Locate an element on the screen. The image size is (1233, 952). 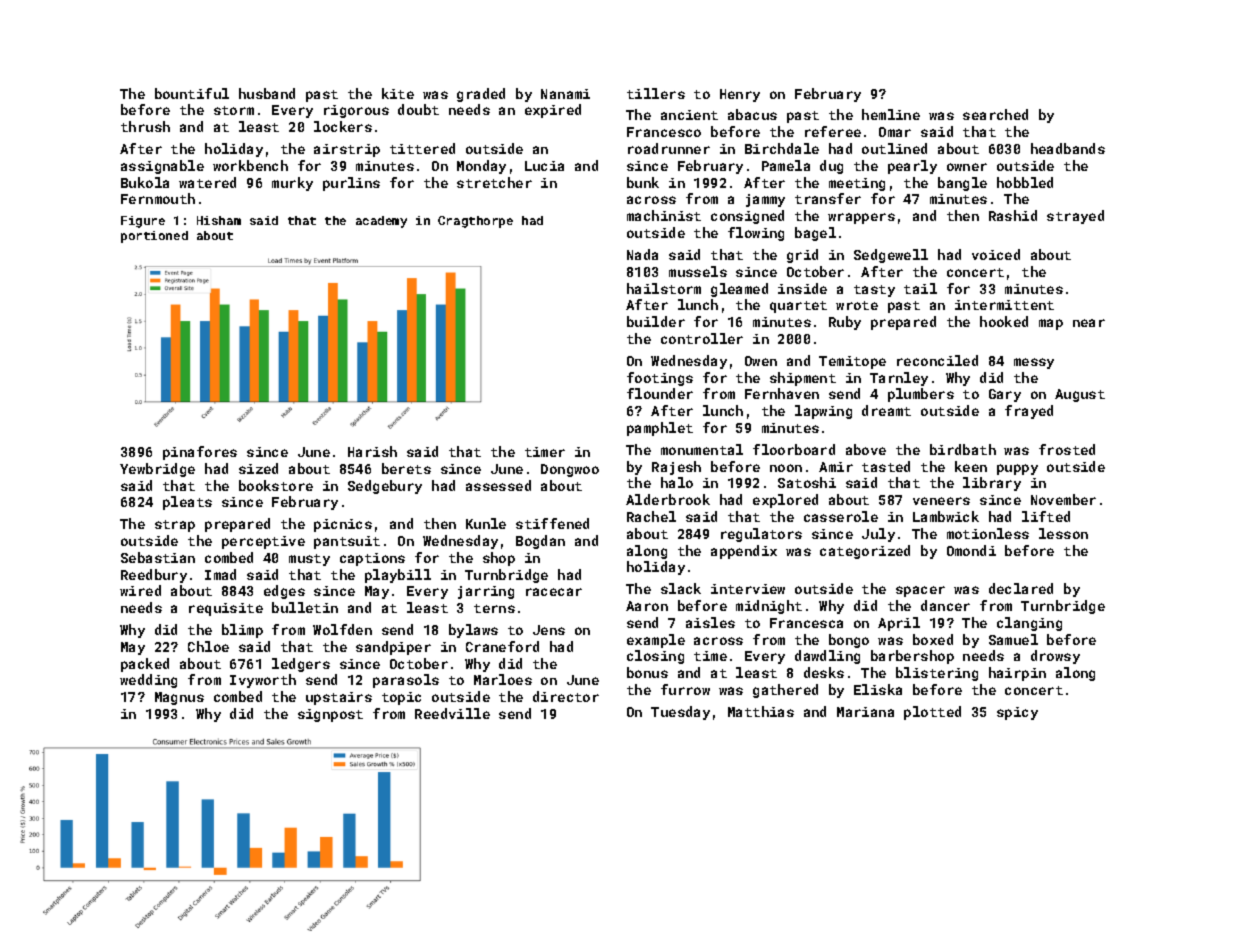
pinafores is located at coordinates (200, 453).
